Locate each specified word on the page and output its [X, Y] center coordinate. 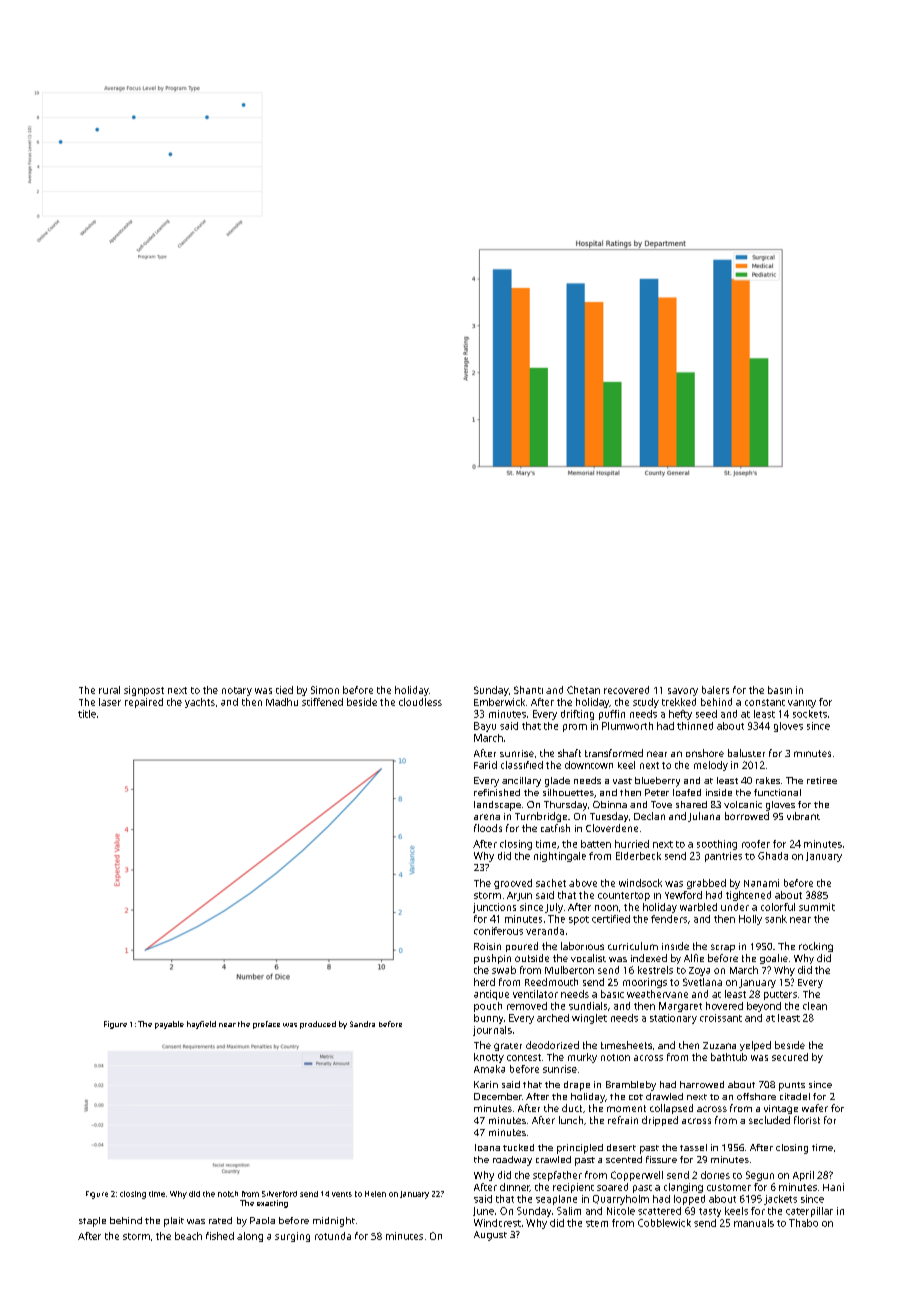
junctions [494, 908]
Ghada [773, 856]
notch [228, 1194]
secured [790, 1057]
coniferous [498, 931]
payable [169, 1025]
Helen [375, 1194]
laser [110, 702]
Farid [485, 765]
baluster [746, 753]
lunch [571, 1120]
